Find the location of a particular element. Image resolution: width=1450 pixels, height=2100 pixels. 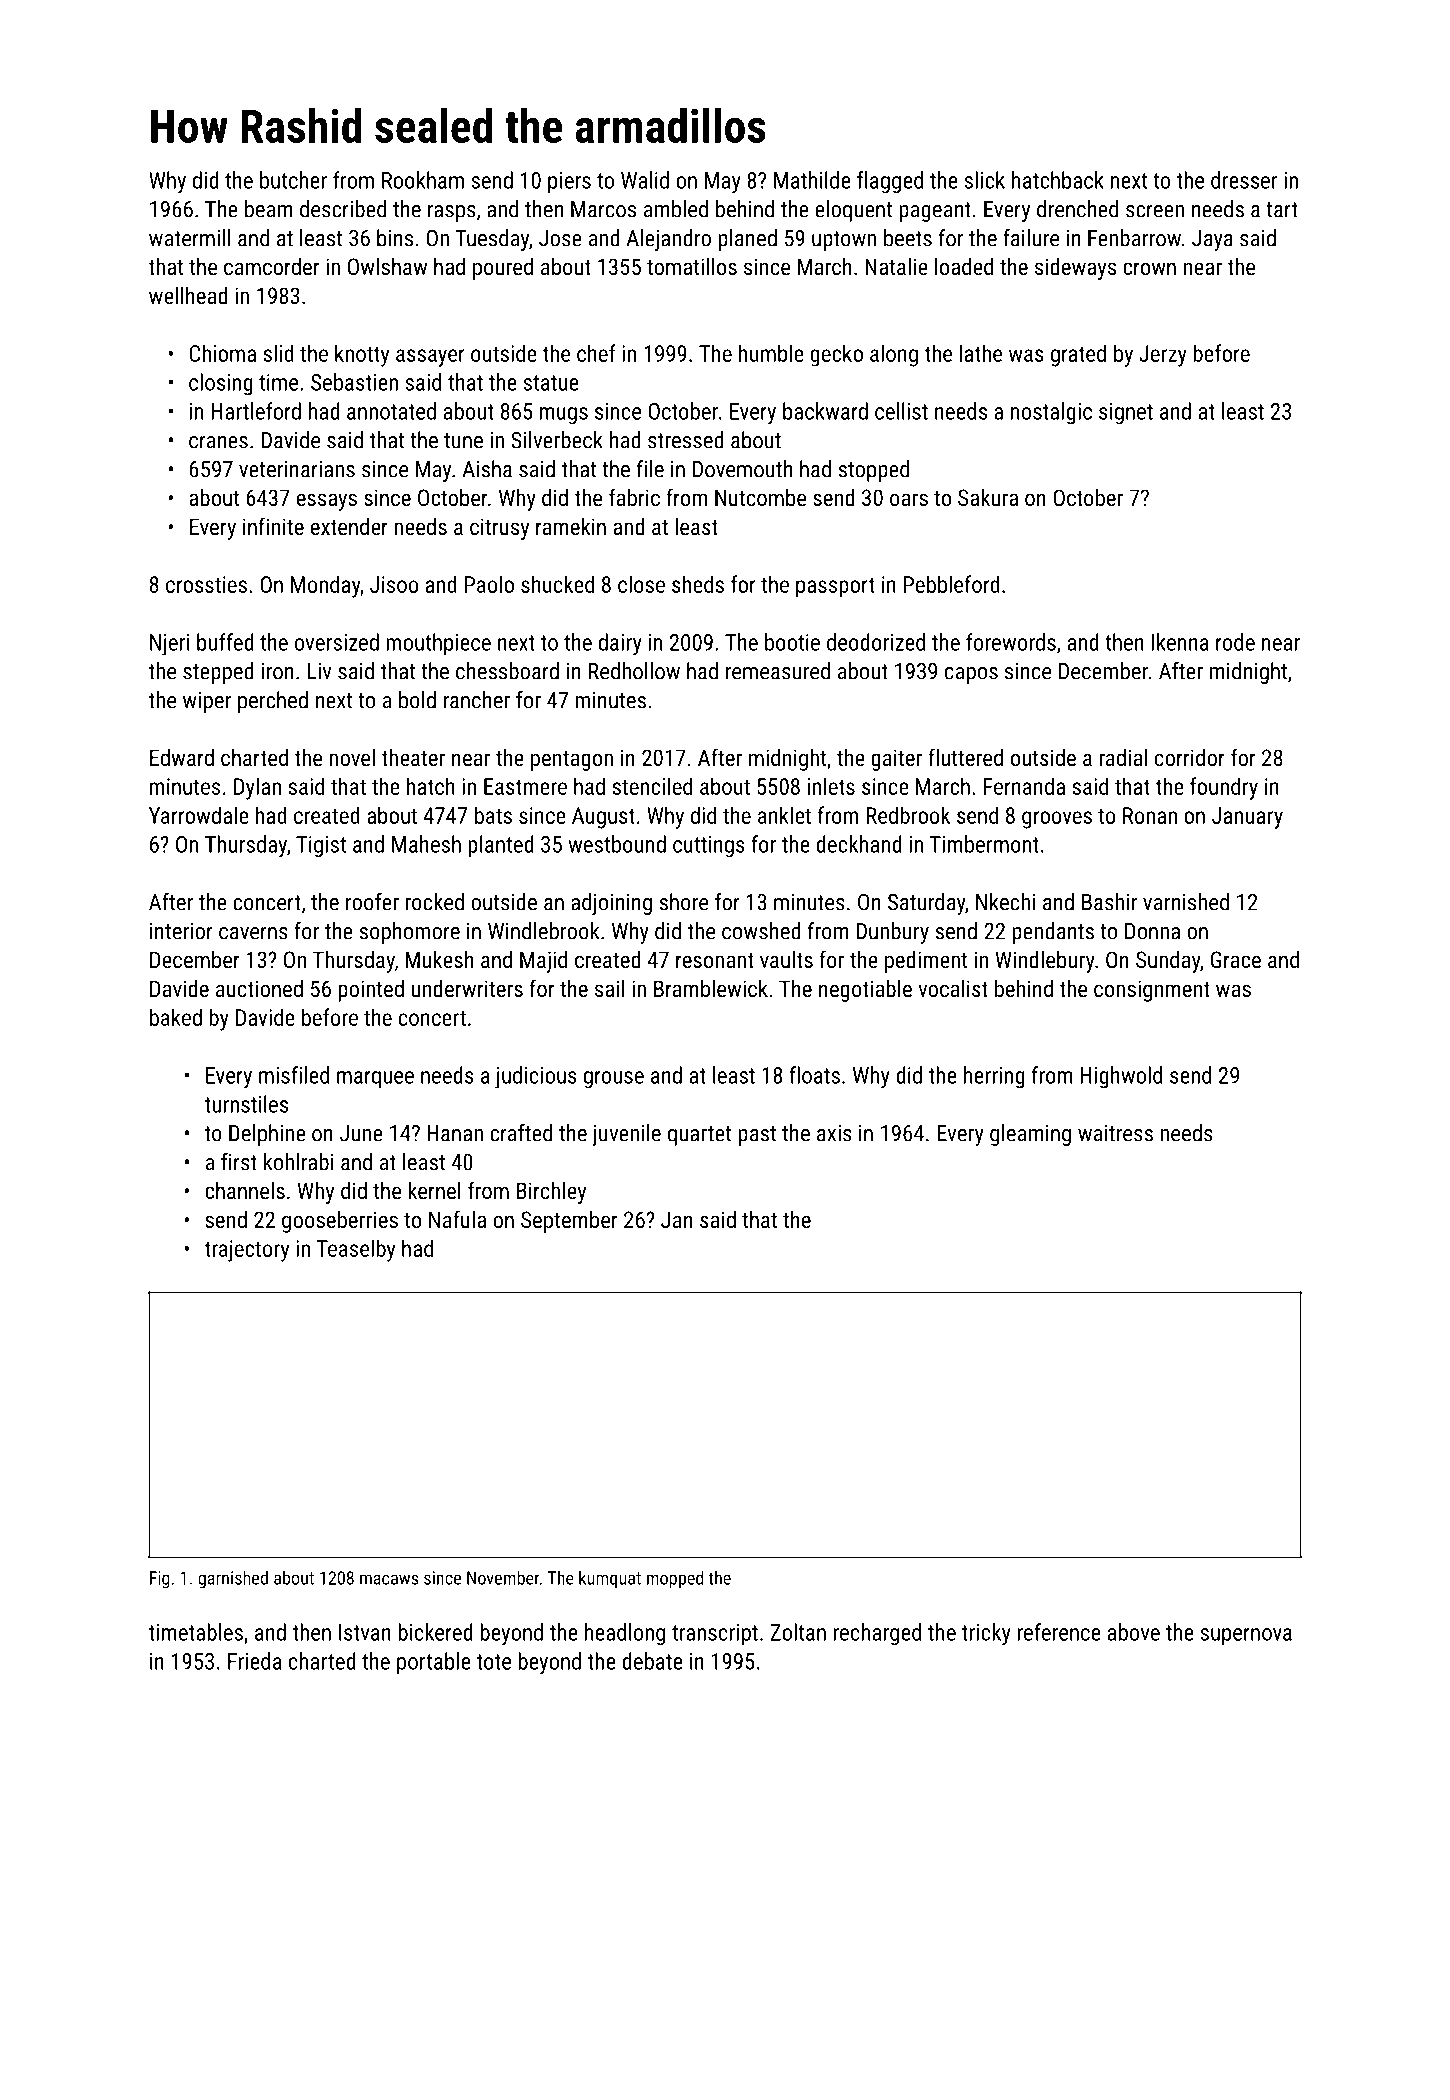

trajectory is located at coordinates (246, 1251).
